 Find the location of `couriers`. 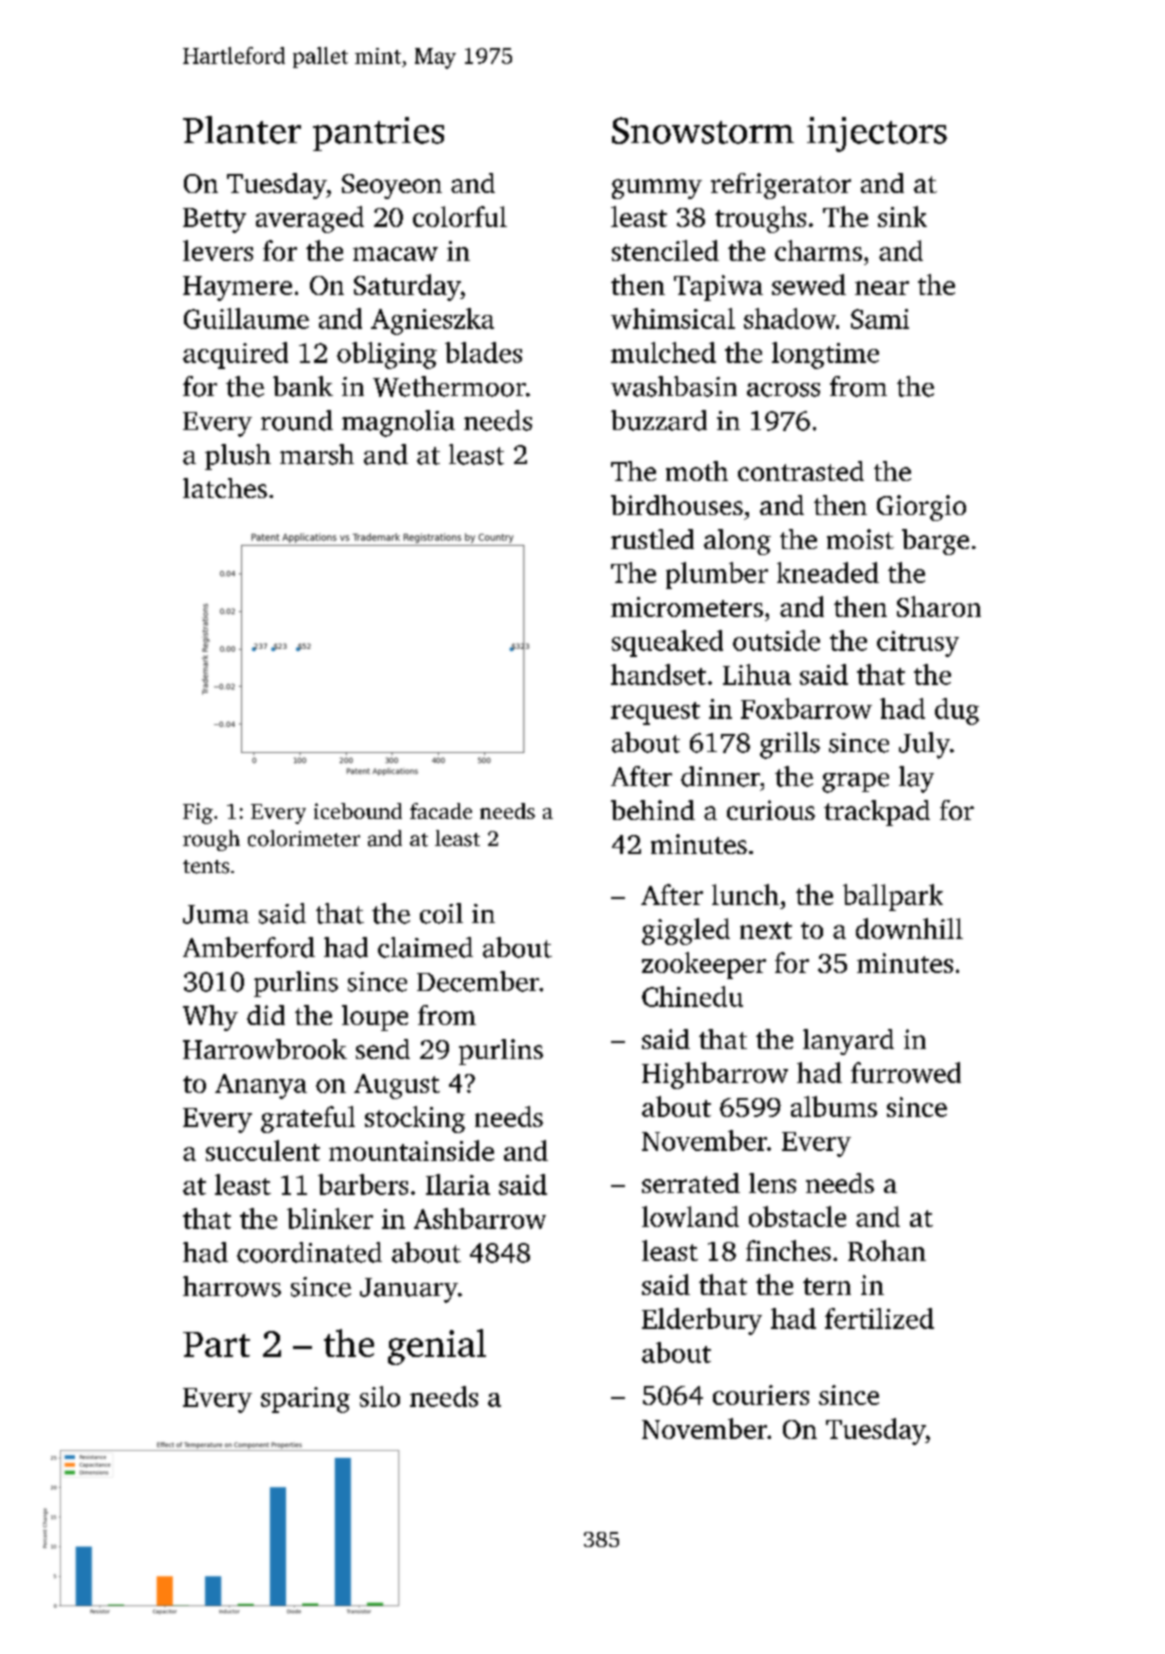

couriers is located at coordinates (761, 1395).
